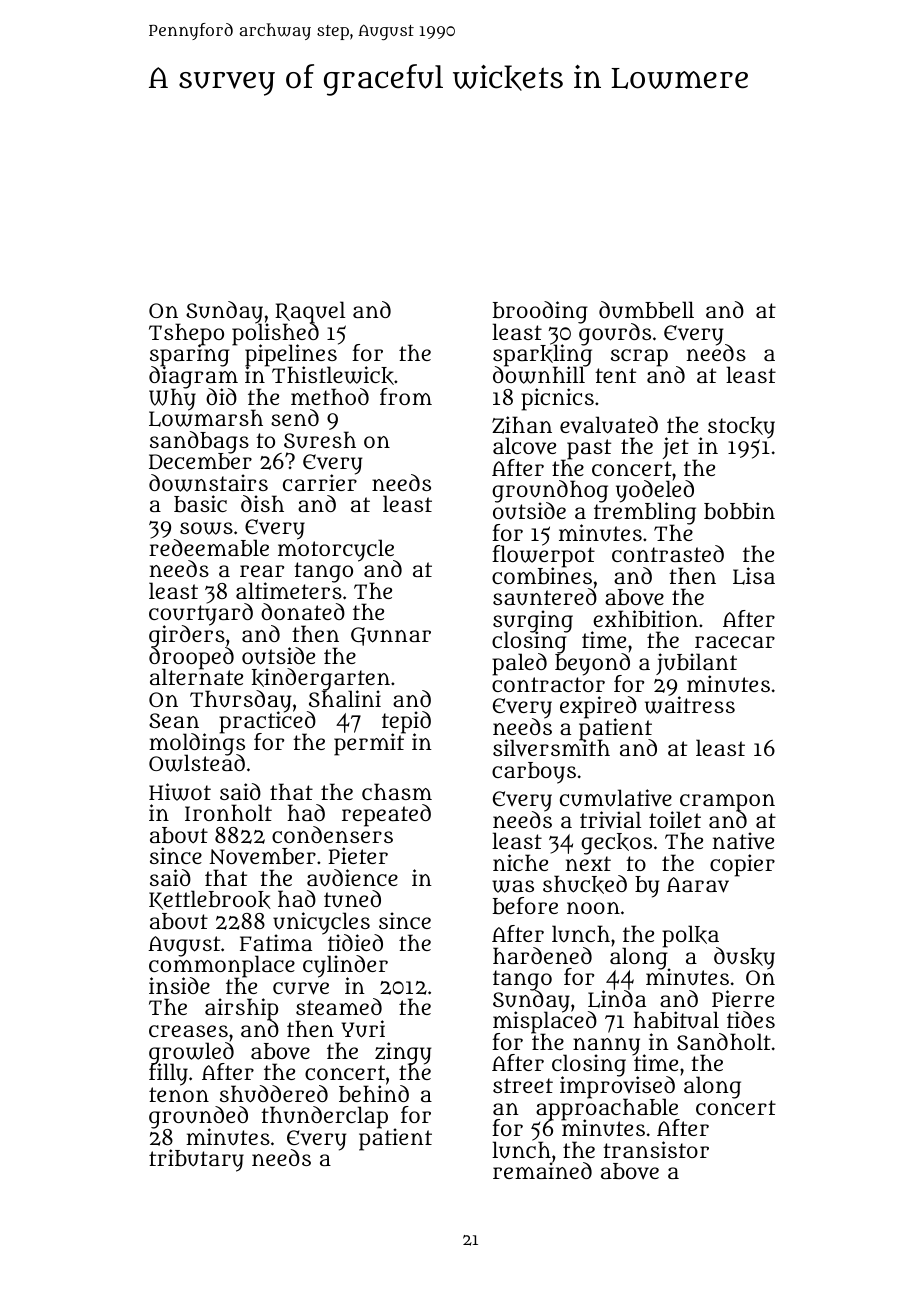 This screenshot has width=924, height=1311. What do you see at coordinates (735, 642) in the screenshot?
I see `racecar` at bounding box center [735, 642].
